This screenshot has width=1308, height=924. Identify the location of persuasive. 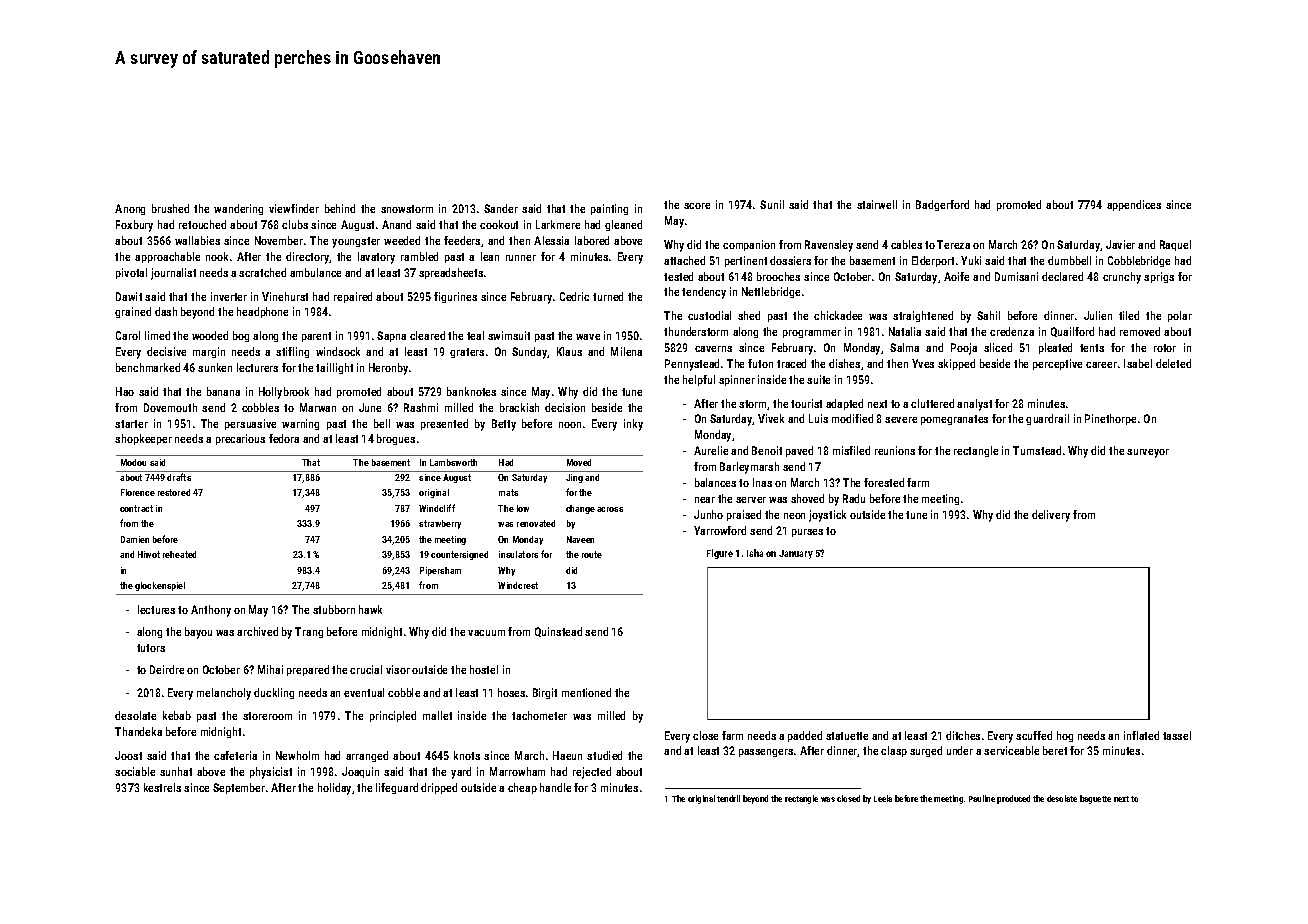
(250, 424).
